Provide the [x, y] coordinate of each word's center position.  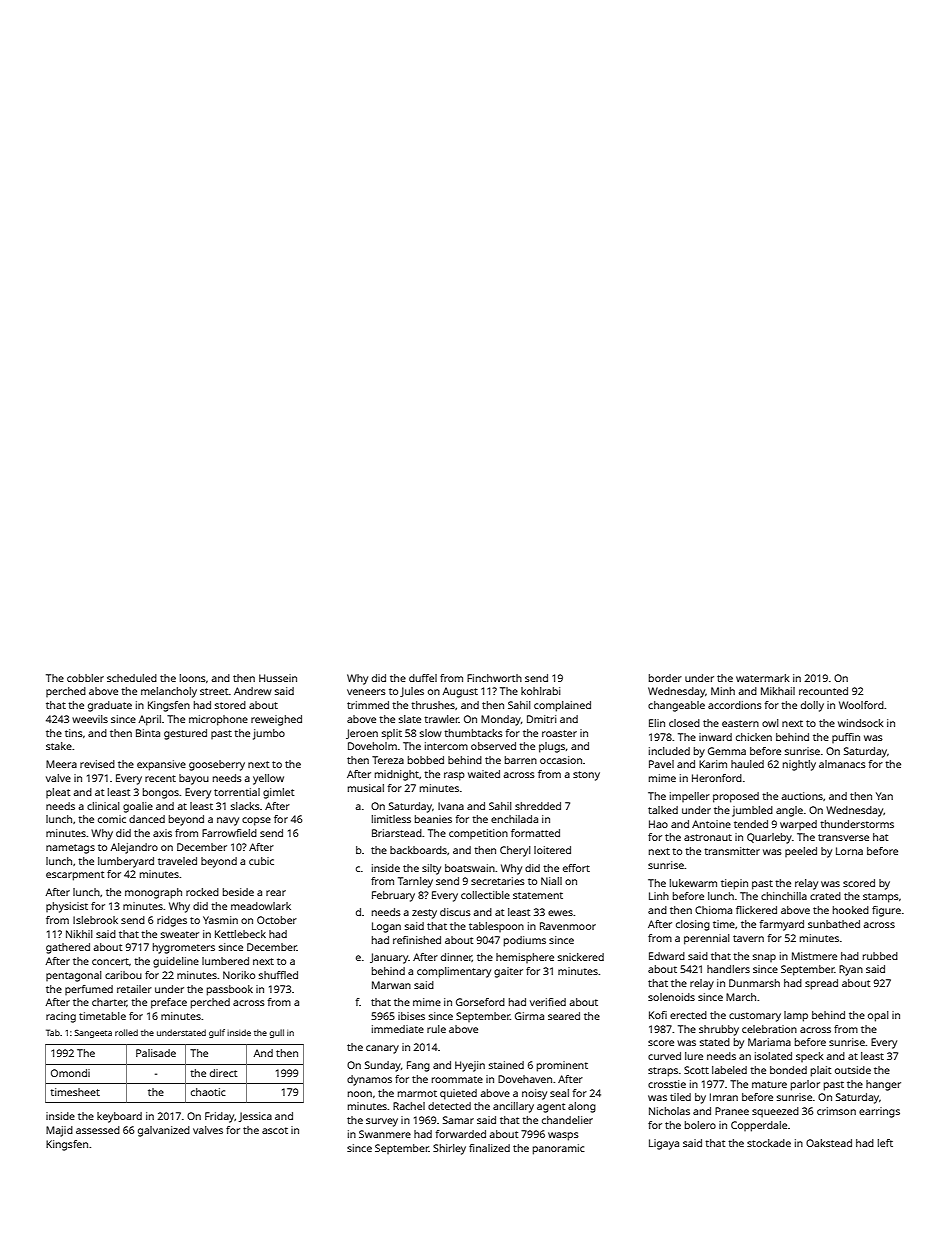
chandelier [567, 1120]
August [460, 692]
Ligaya [664, 1144]
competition [478, 834]
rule [436, 1029]
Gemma [727, 751]
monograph [153, 893]
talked [663, 810]
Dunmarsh [754, 983]
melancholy [169, 692]
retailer [134, 989]
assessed [98, 1130]
